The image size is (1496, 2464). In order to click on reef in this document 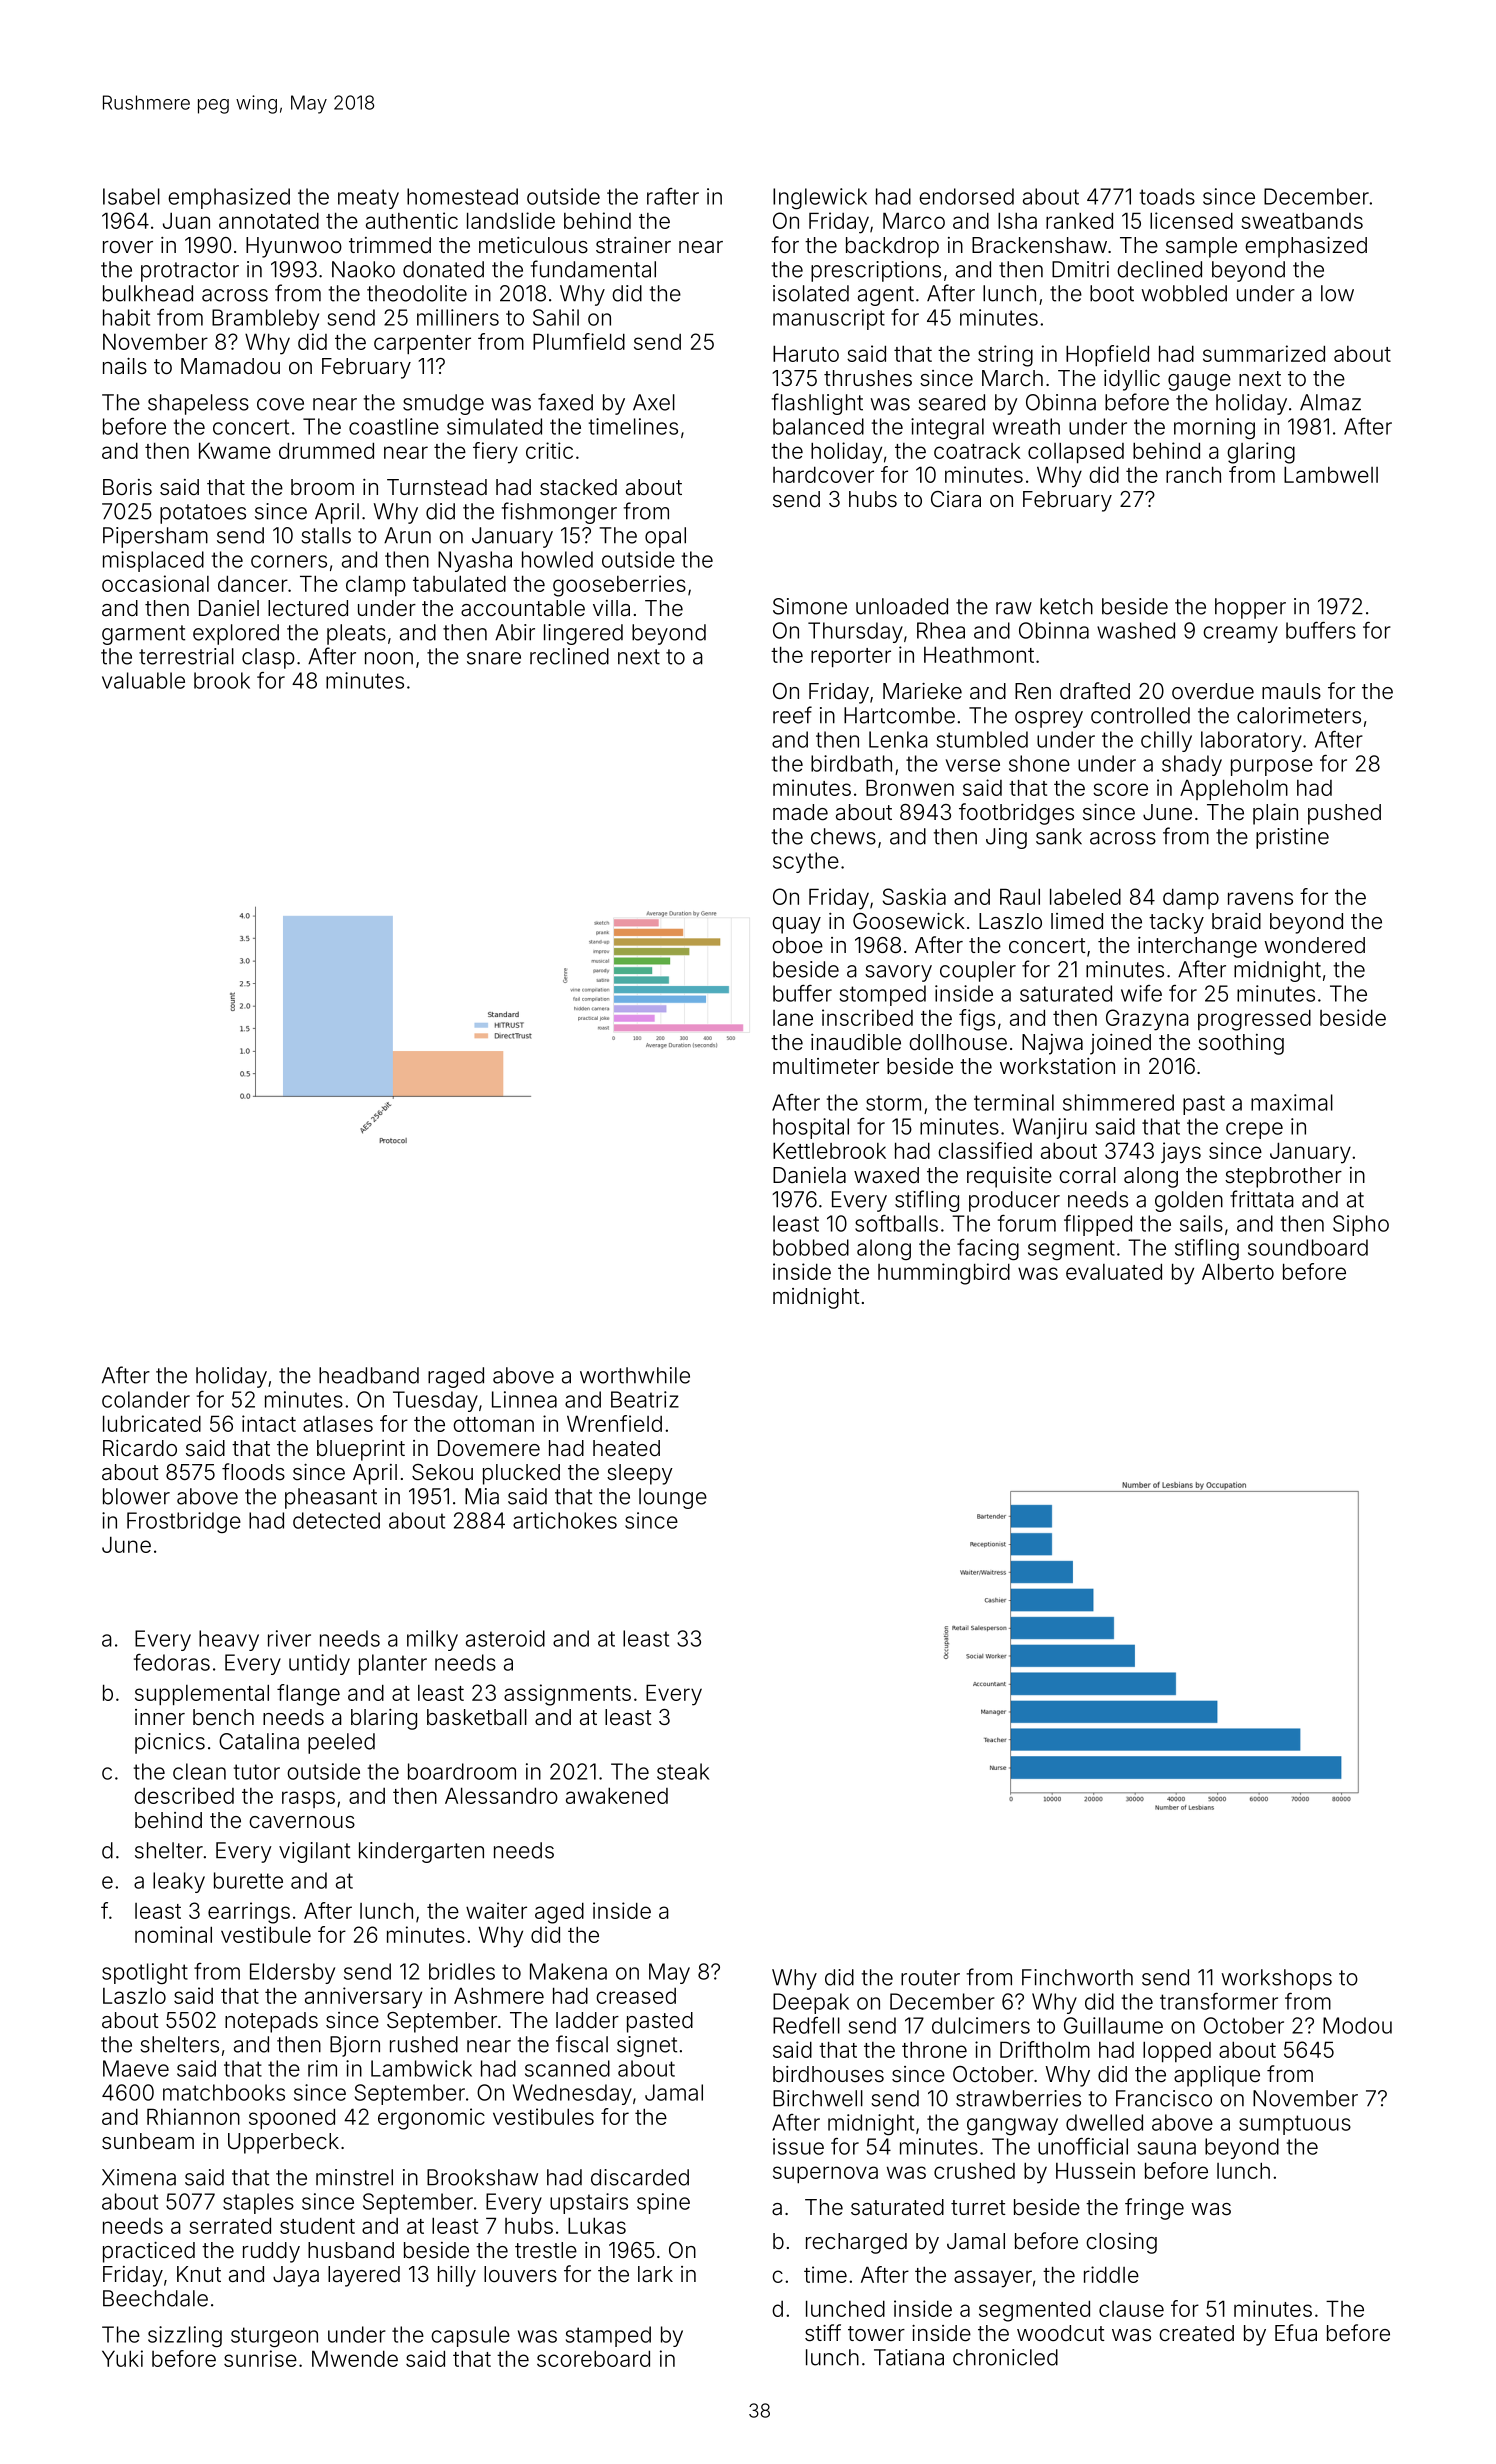, I will do `click(792, 715)`.
